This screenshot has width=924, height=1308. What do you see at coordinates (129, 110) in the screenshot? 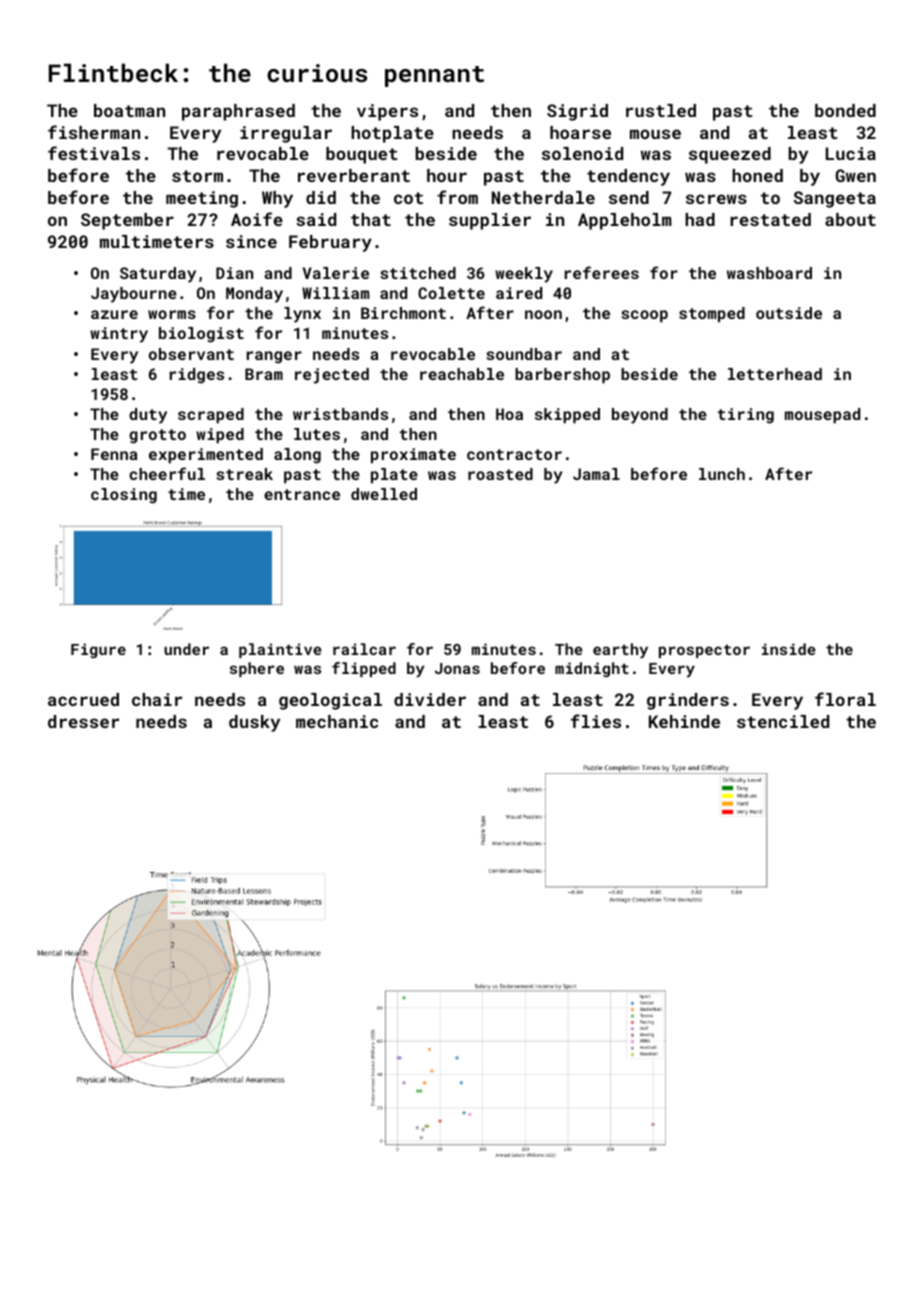
I see `boatman` at bounding box center [129, 110].
